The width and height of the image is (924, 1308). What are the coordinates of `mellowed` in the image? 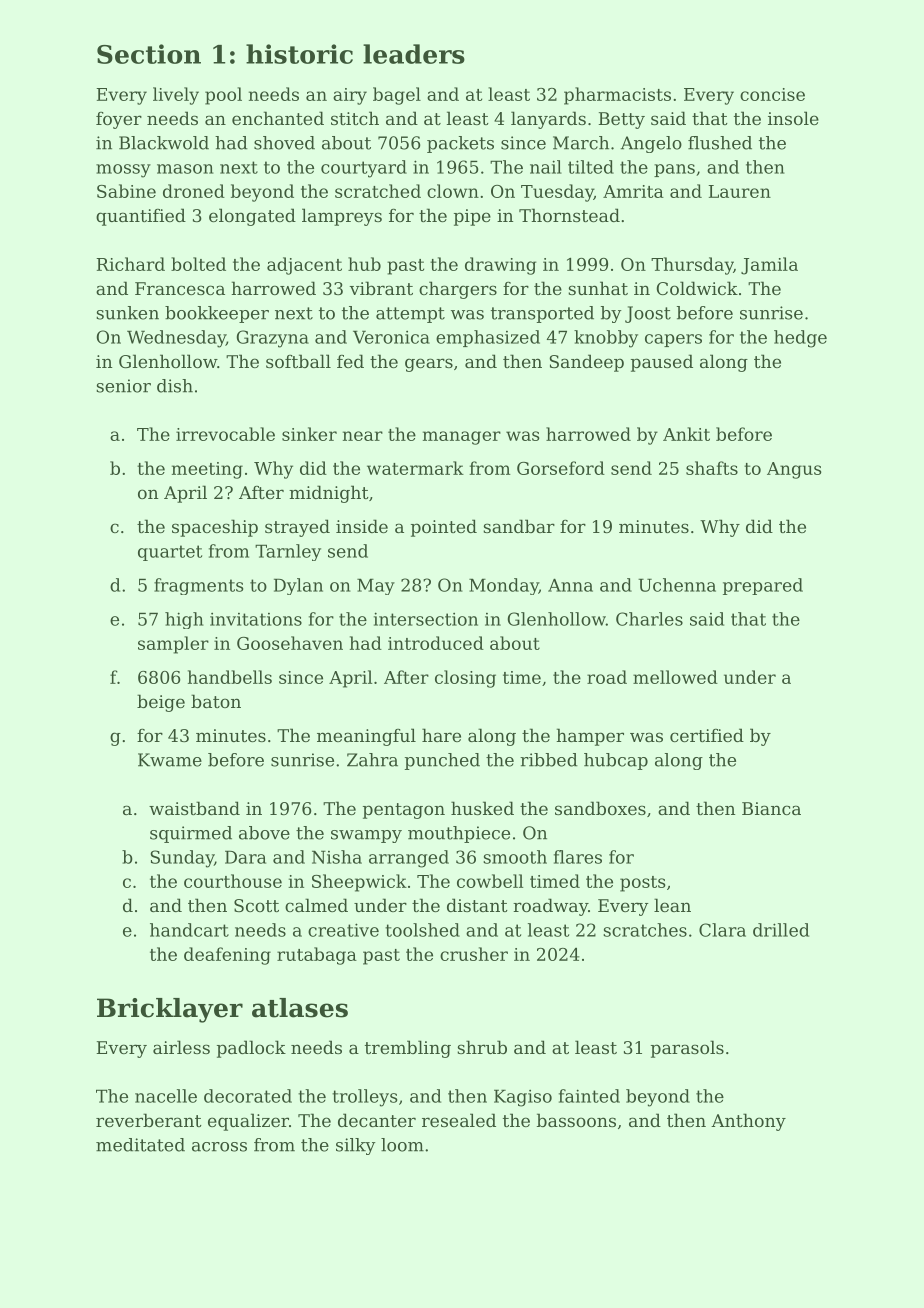 It's located at (675, 677).
